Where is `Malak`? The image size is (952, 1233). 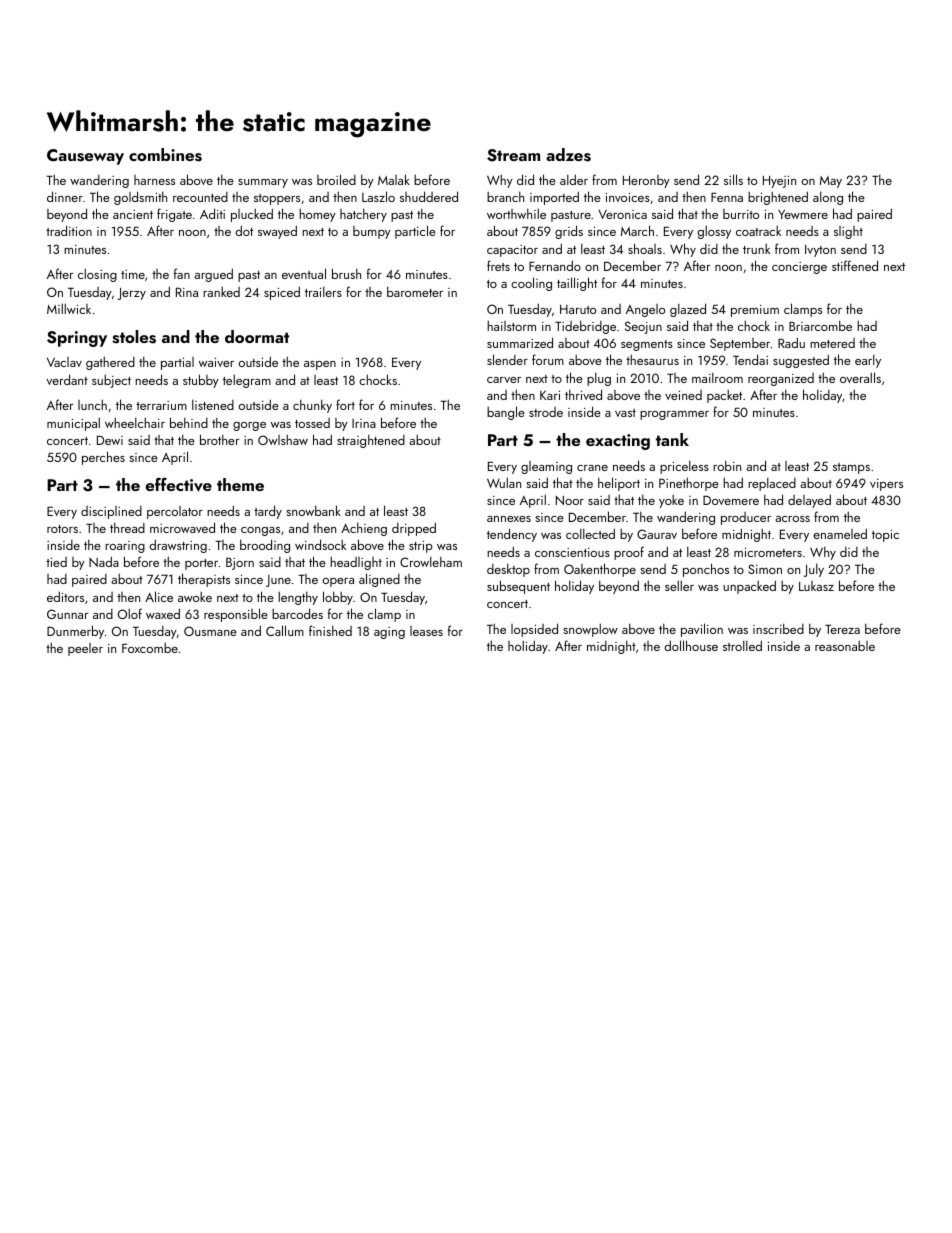 Malak is located at coordinates (394, 179).
